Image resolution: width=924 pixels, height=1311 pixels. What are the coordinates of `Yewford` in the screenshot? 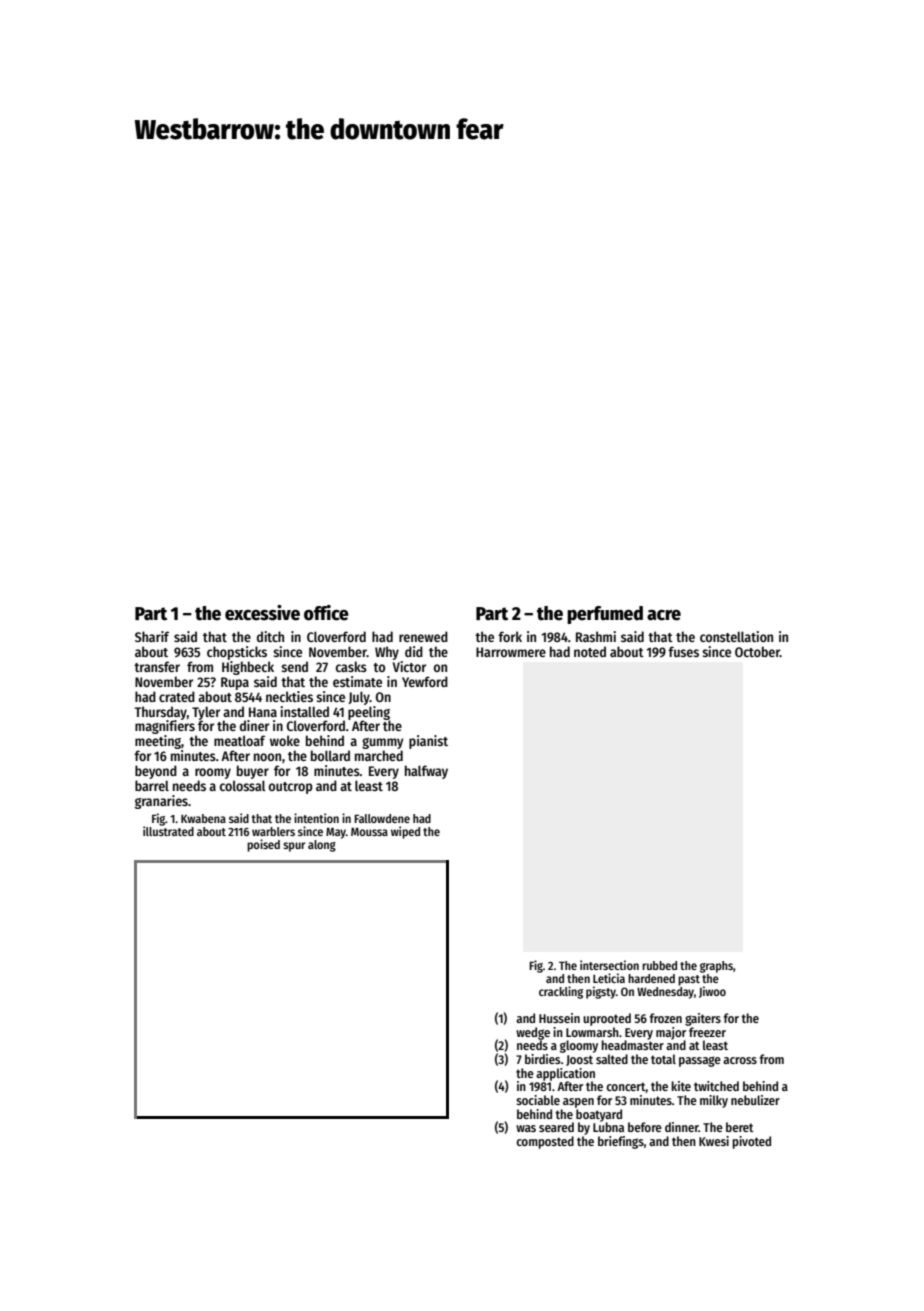 It's located at (425, 681).
